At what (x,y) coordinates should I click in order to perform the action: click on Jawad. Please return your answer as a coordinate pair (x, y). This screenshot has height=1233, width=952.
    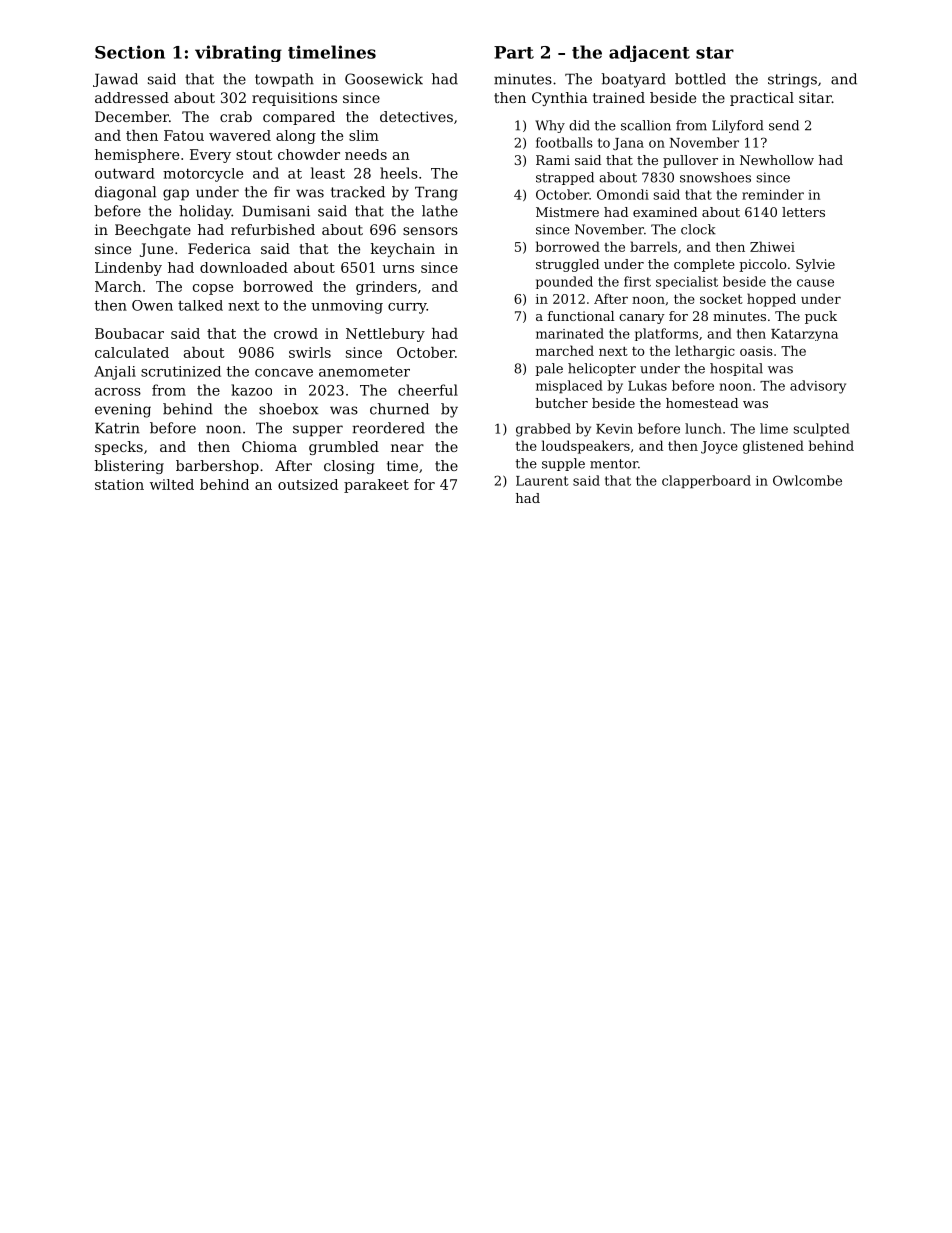
    Looking at the image, I should click on (115, 80).
